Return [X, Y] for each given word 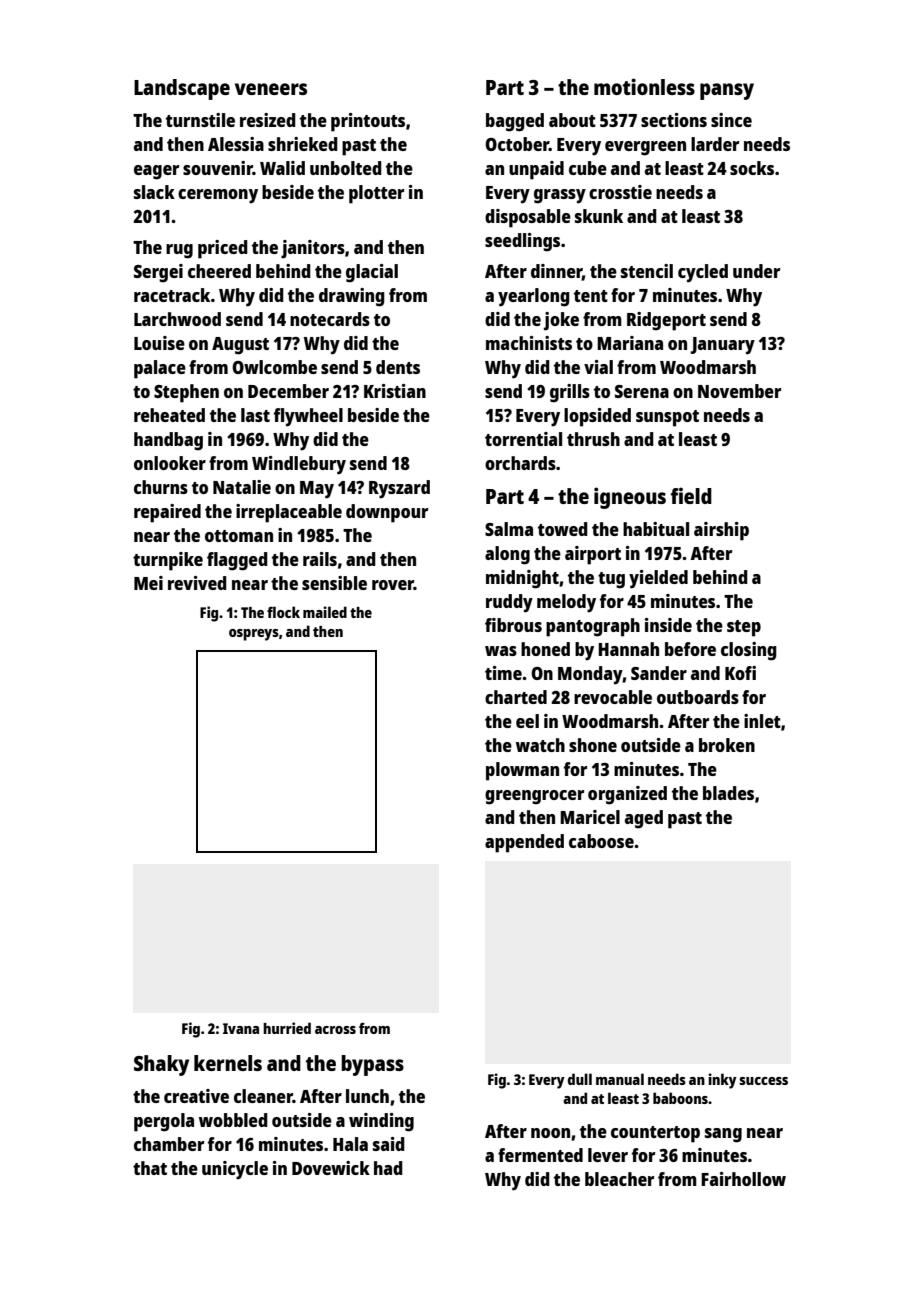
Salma [509, 529]
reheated [169, 415]
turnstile [200, 120]
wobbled [233, 1120]
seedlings [522, 242]
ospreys [254, 635]
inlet [762, 721]
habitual [656, 529]
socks [752, 168]
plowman [522, 771]
